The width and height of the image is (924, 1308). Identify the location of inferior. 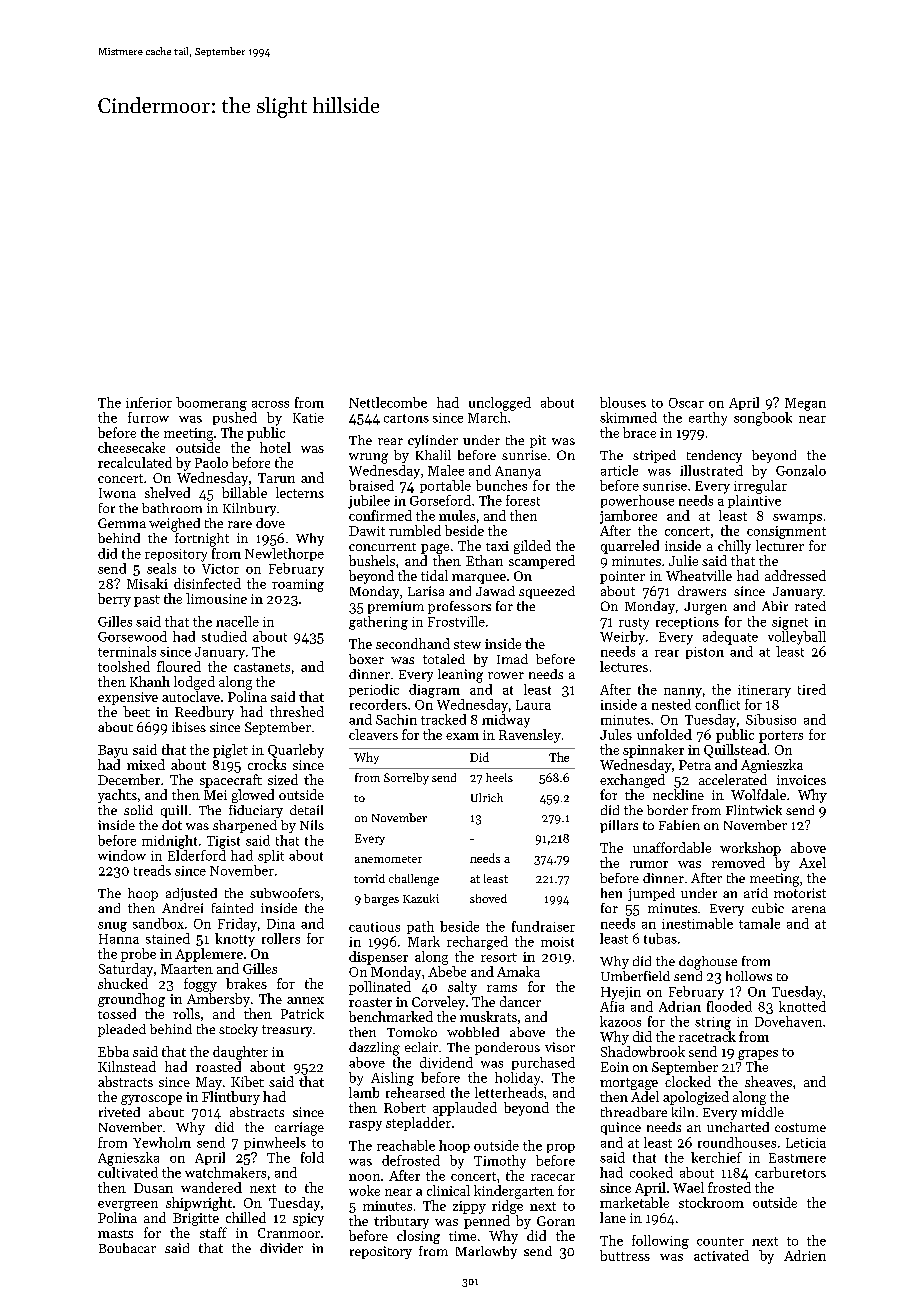
(149, 402).
